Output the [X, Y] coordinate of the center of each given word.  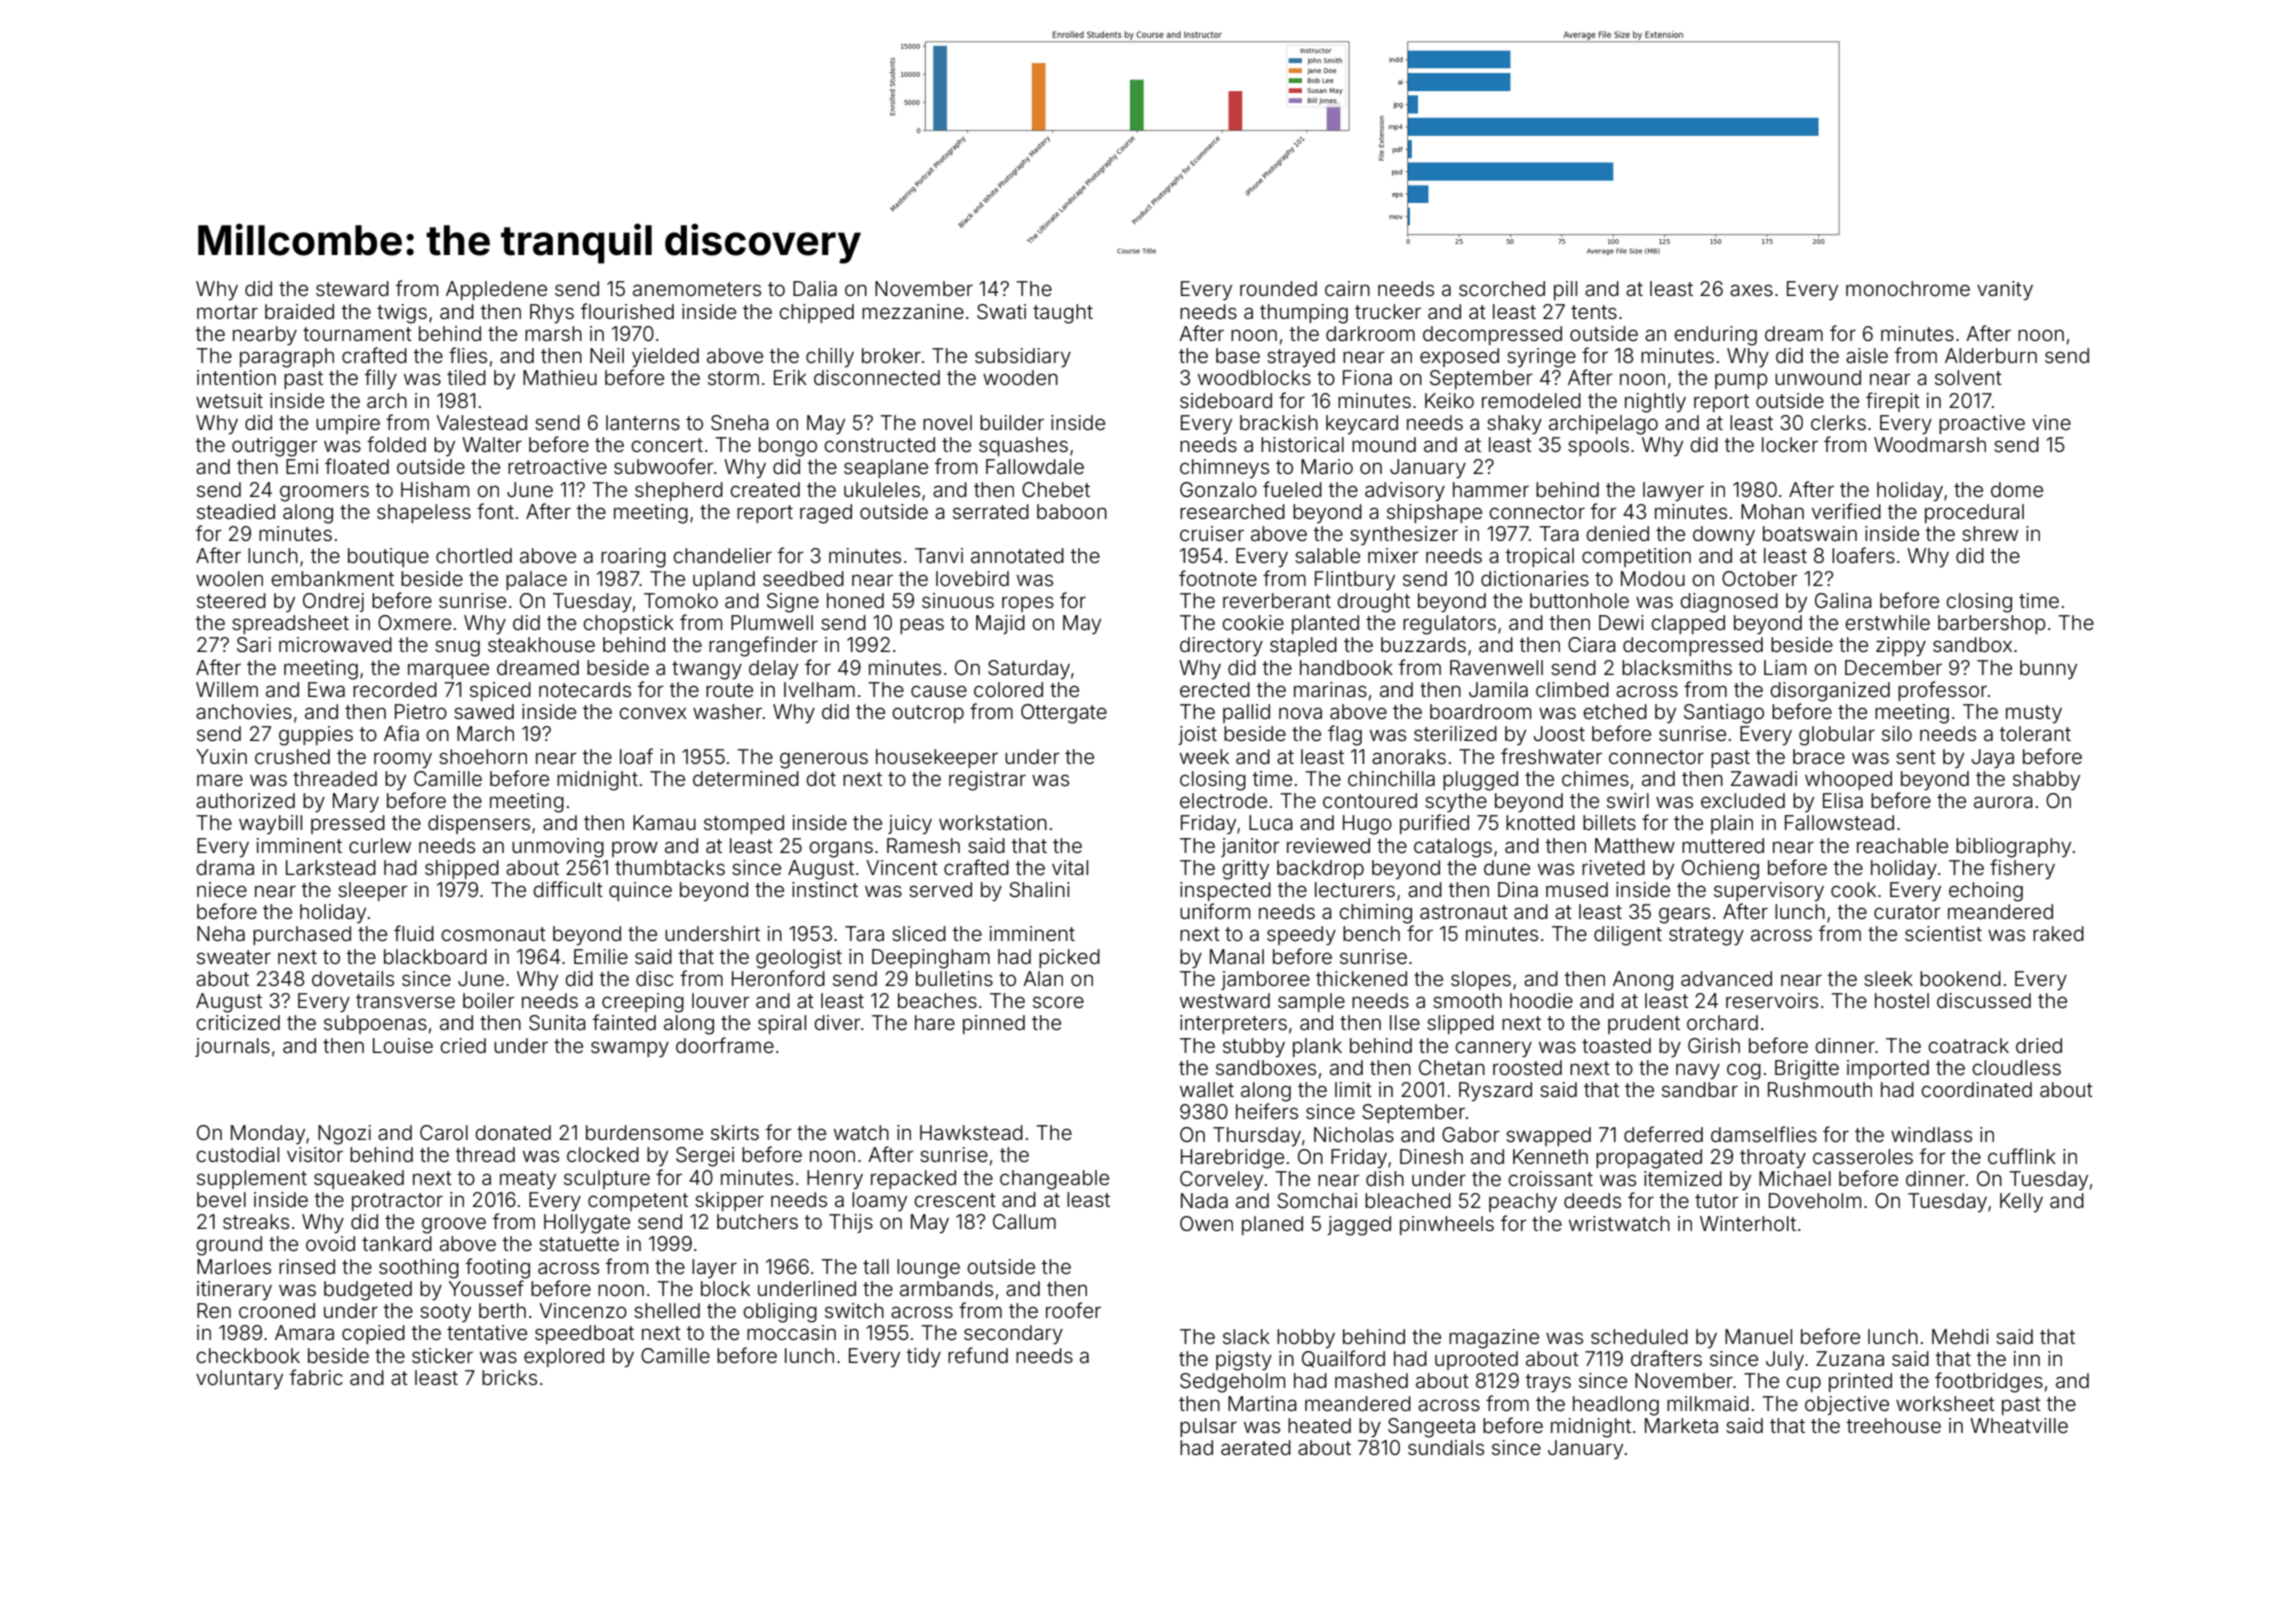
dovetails [353, 978]
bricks [509, 1377]
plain [1732, 824]
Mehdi [1960, 1336]
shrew [1990, 533]
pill [1565, 290]
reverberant [1277, 600]
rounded [1278, 288]
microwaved [335, 644]
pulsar [1208, 1427]
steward [352, 288]
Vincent [902, 867]
